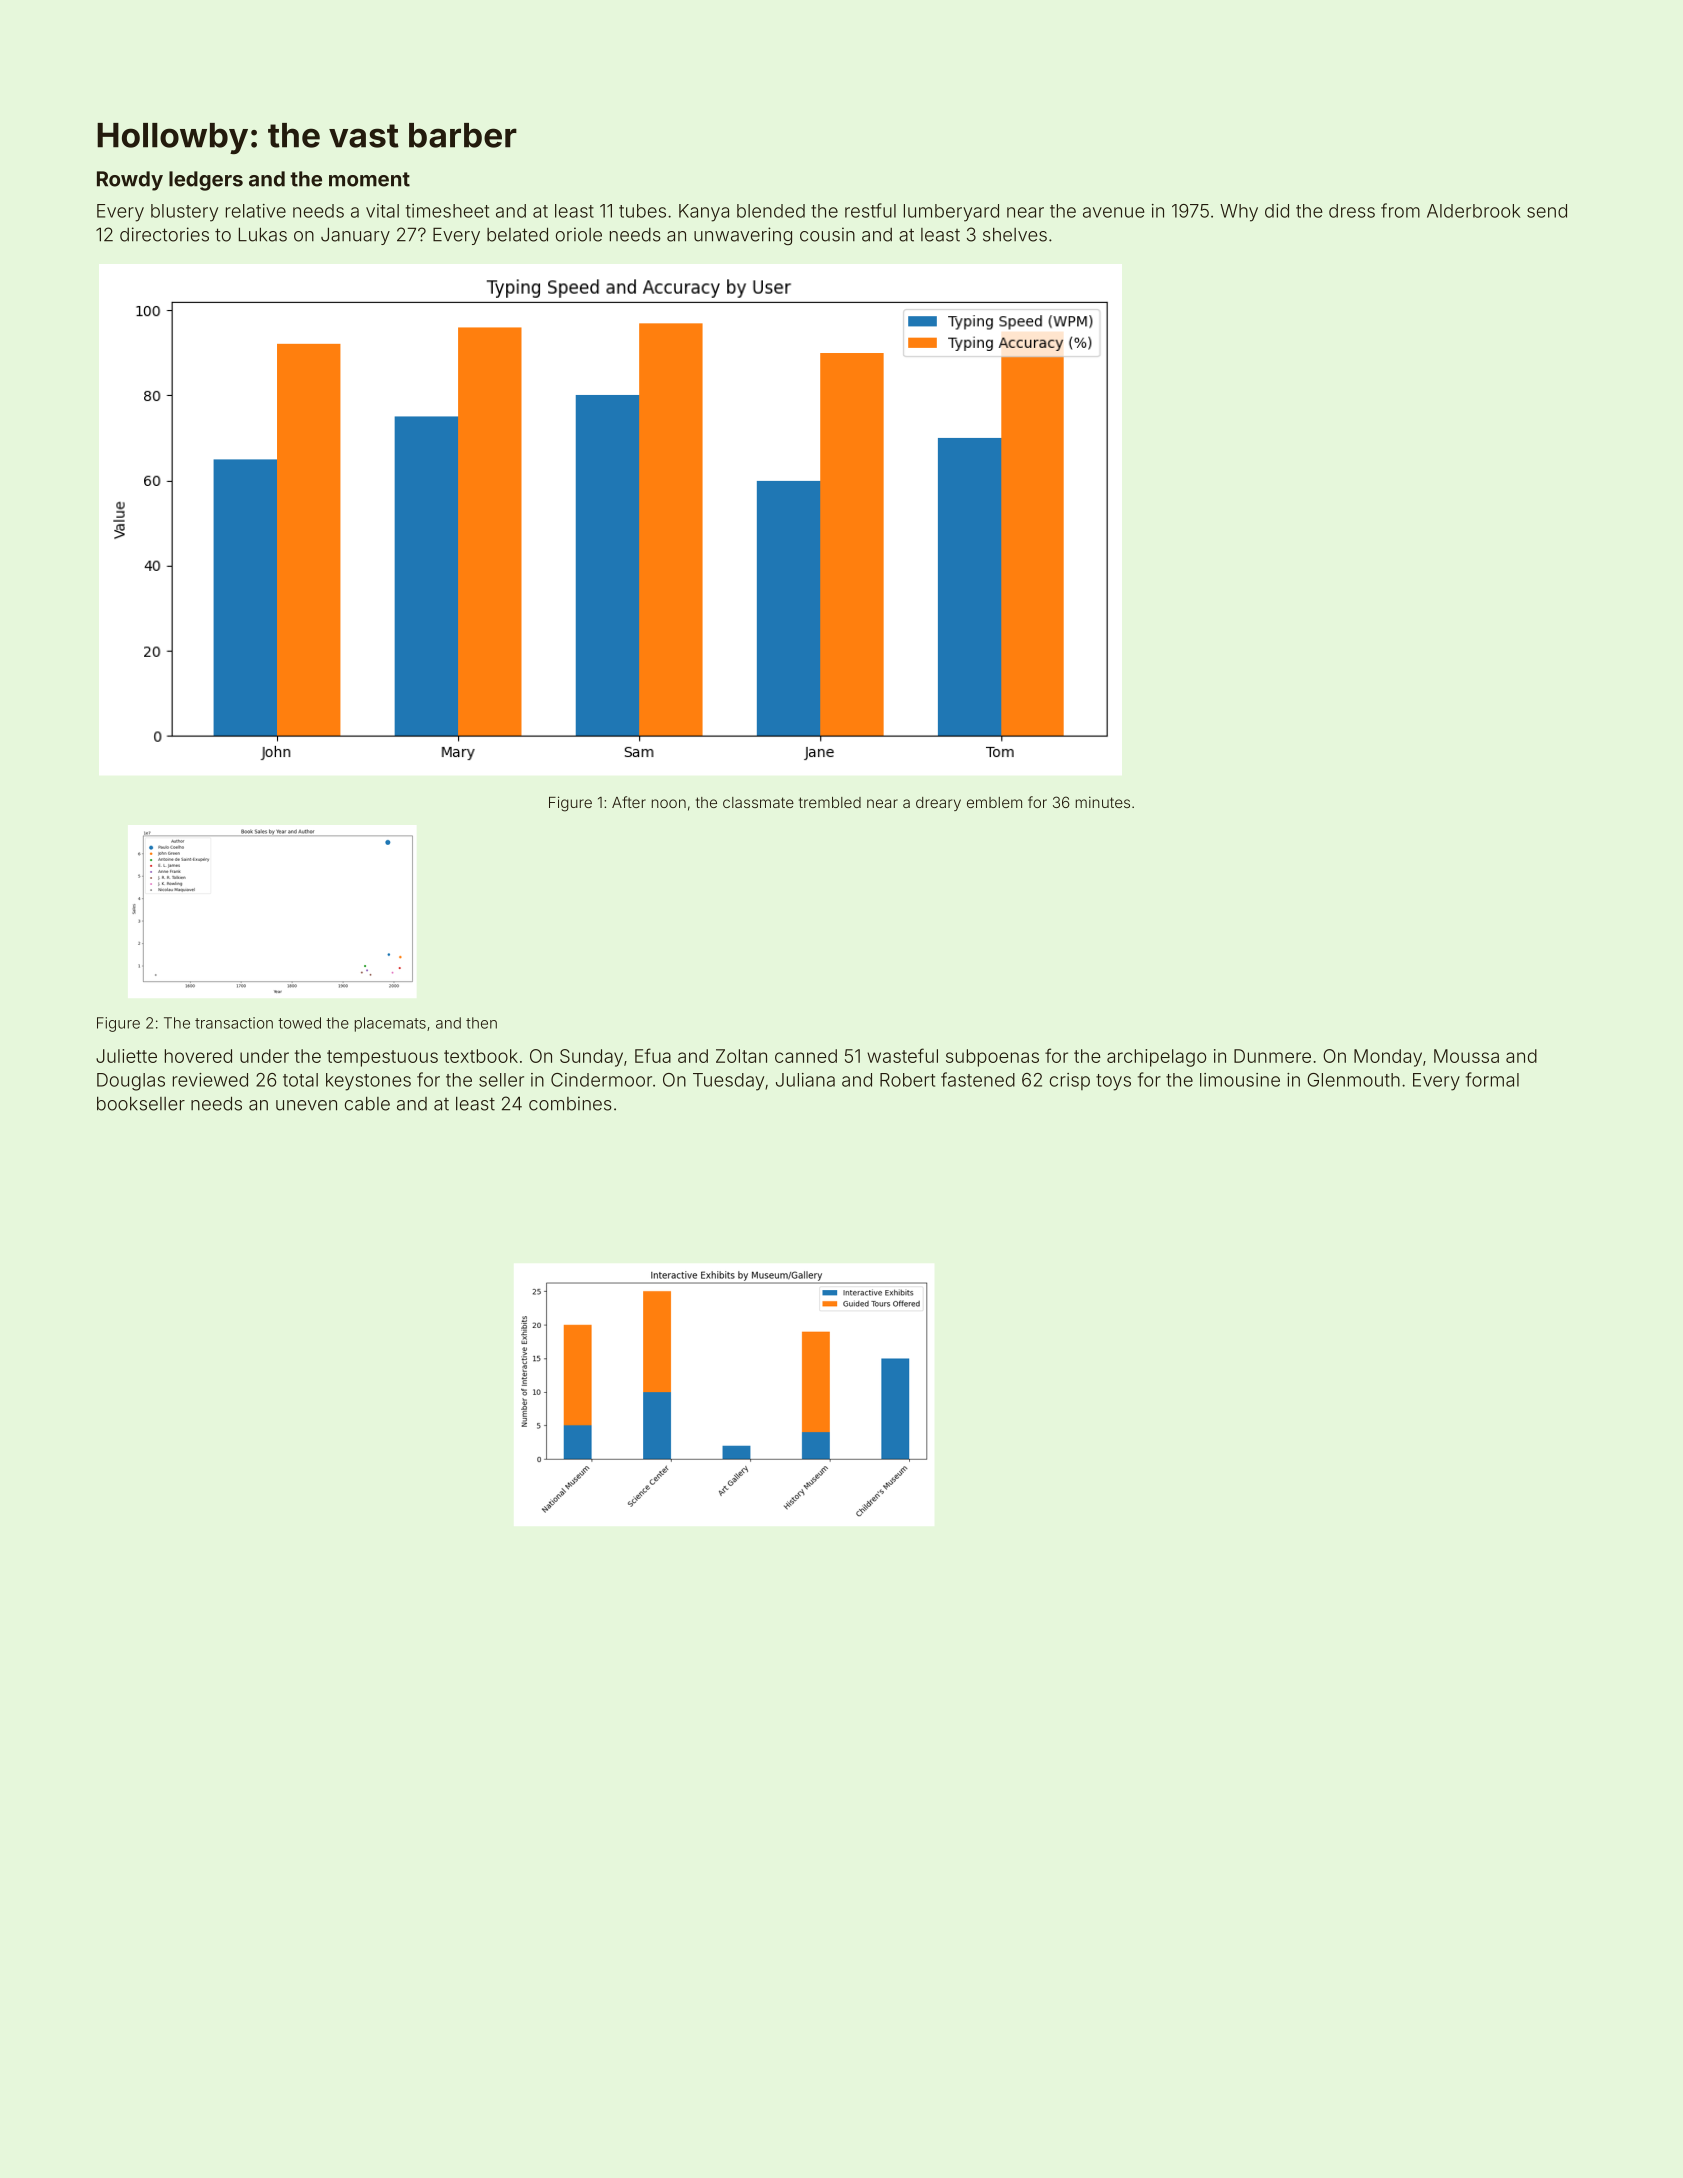  I want to click on uneven, so click(306, 1105).
